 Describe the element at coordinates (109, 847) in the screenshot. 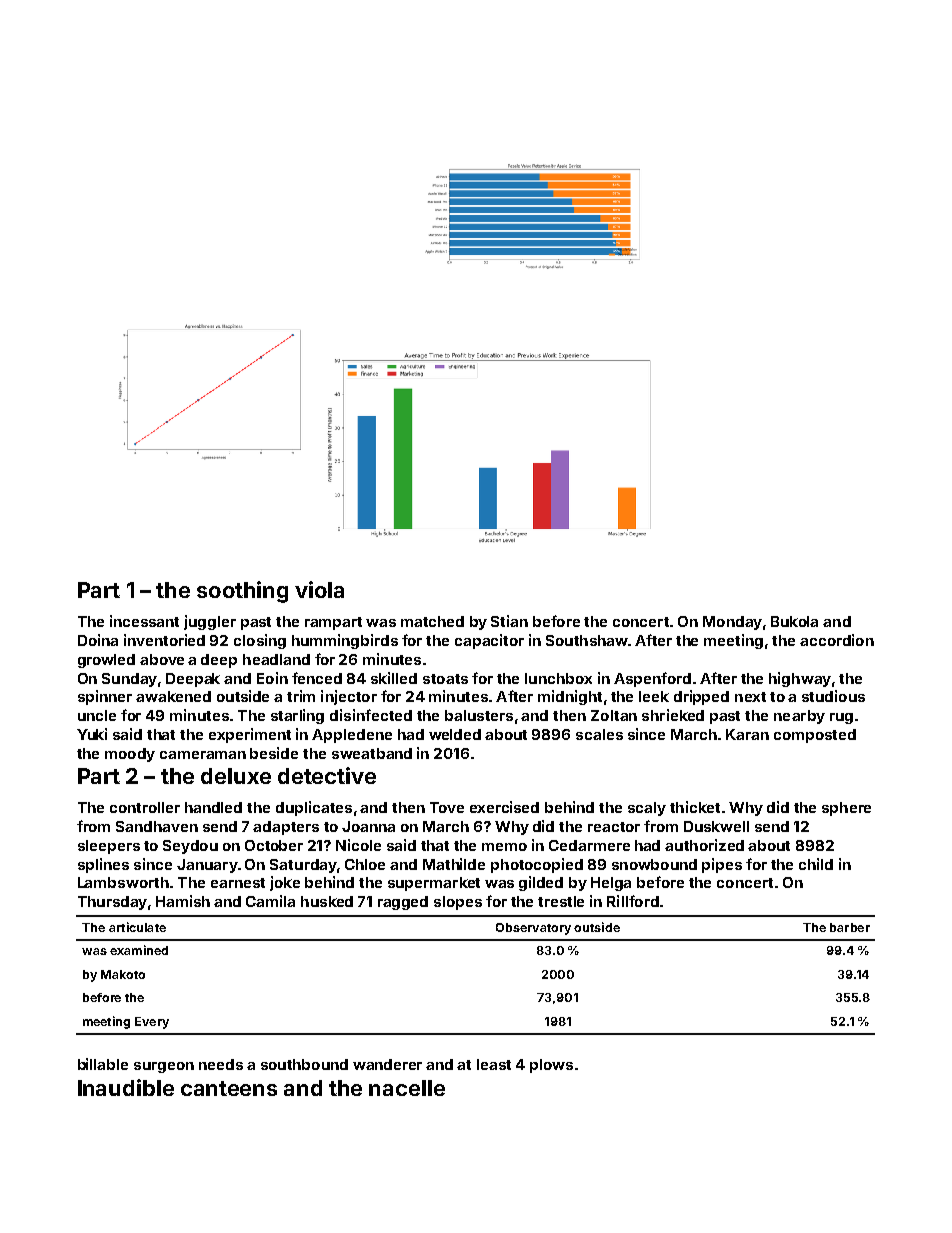

I see `sleepers` at that location.
